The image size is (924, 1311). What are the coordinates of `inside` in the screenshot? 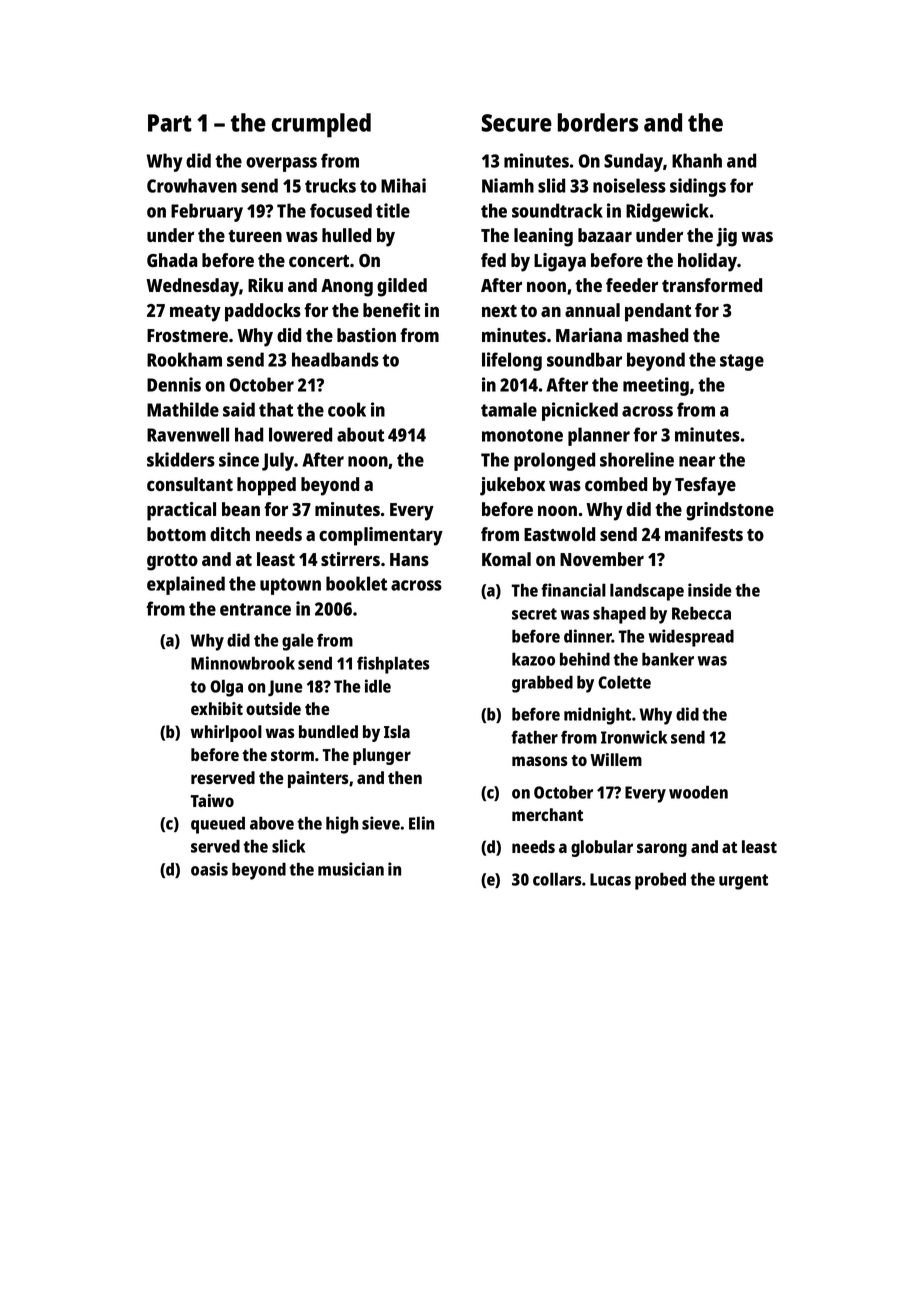 It's located at (710, 590).
